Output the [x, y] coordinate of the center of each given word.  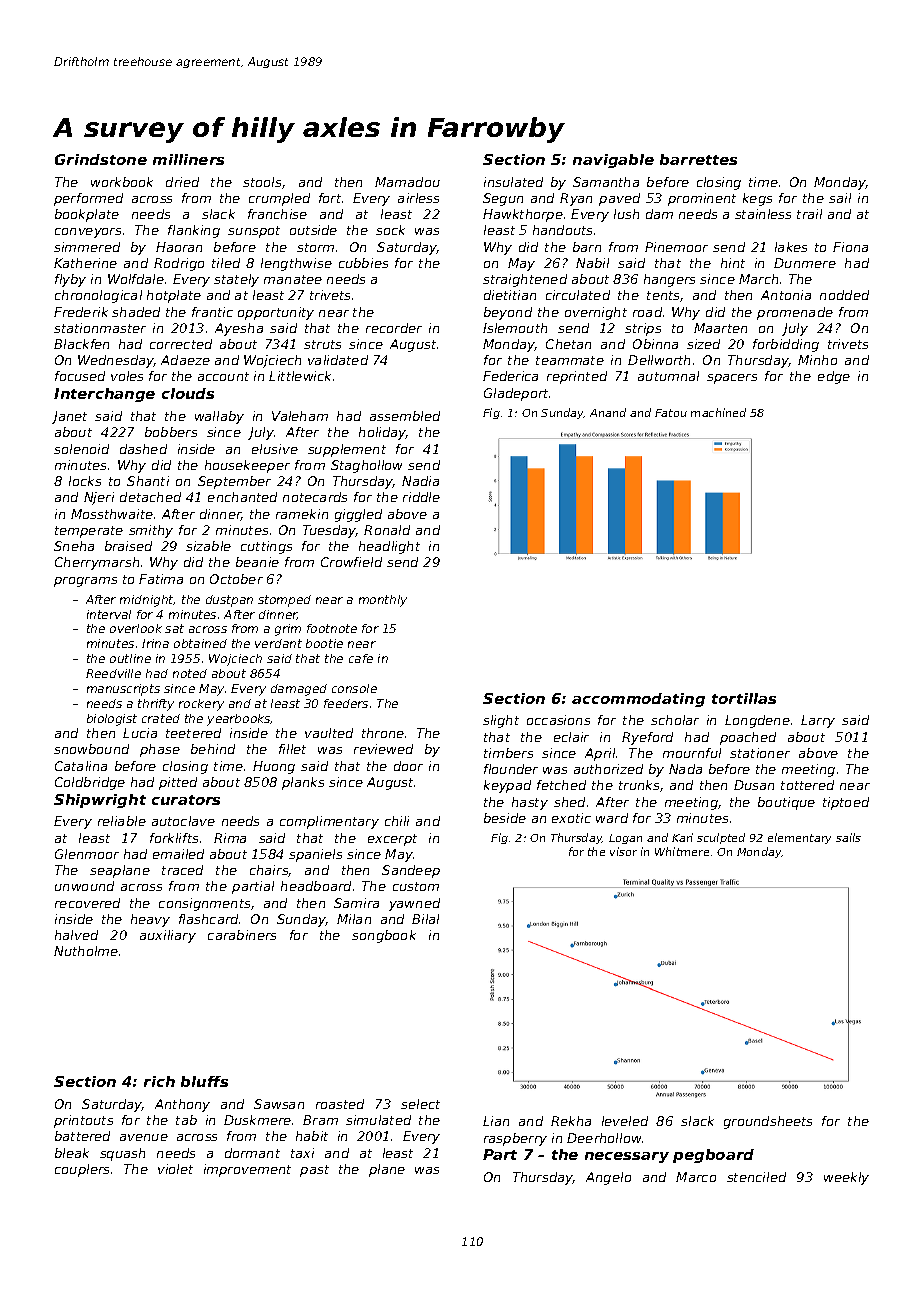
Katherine [85, 263]
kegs [757, 199]
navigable [613, 161]
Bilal [425, 919]
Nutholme [86, 951]
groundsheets [768, 1122]
